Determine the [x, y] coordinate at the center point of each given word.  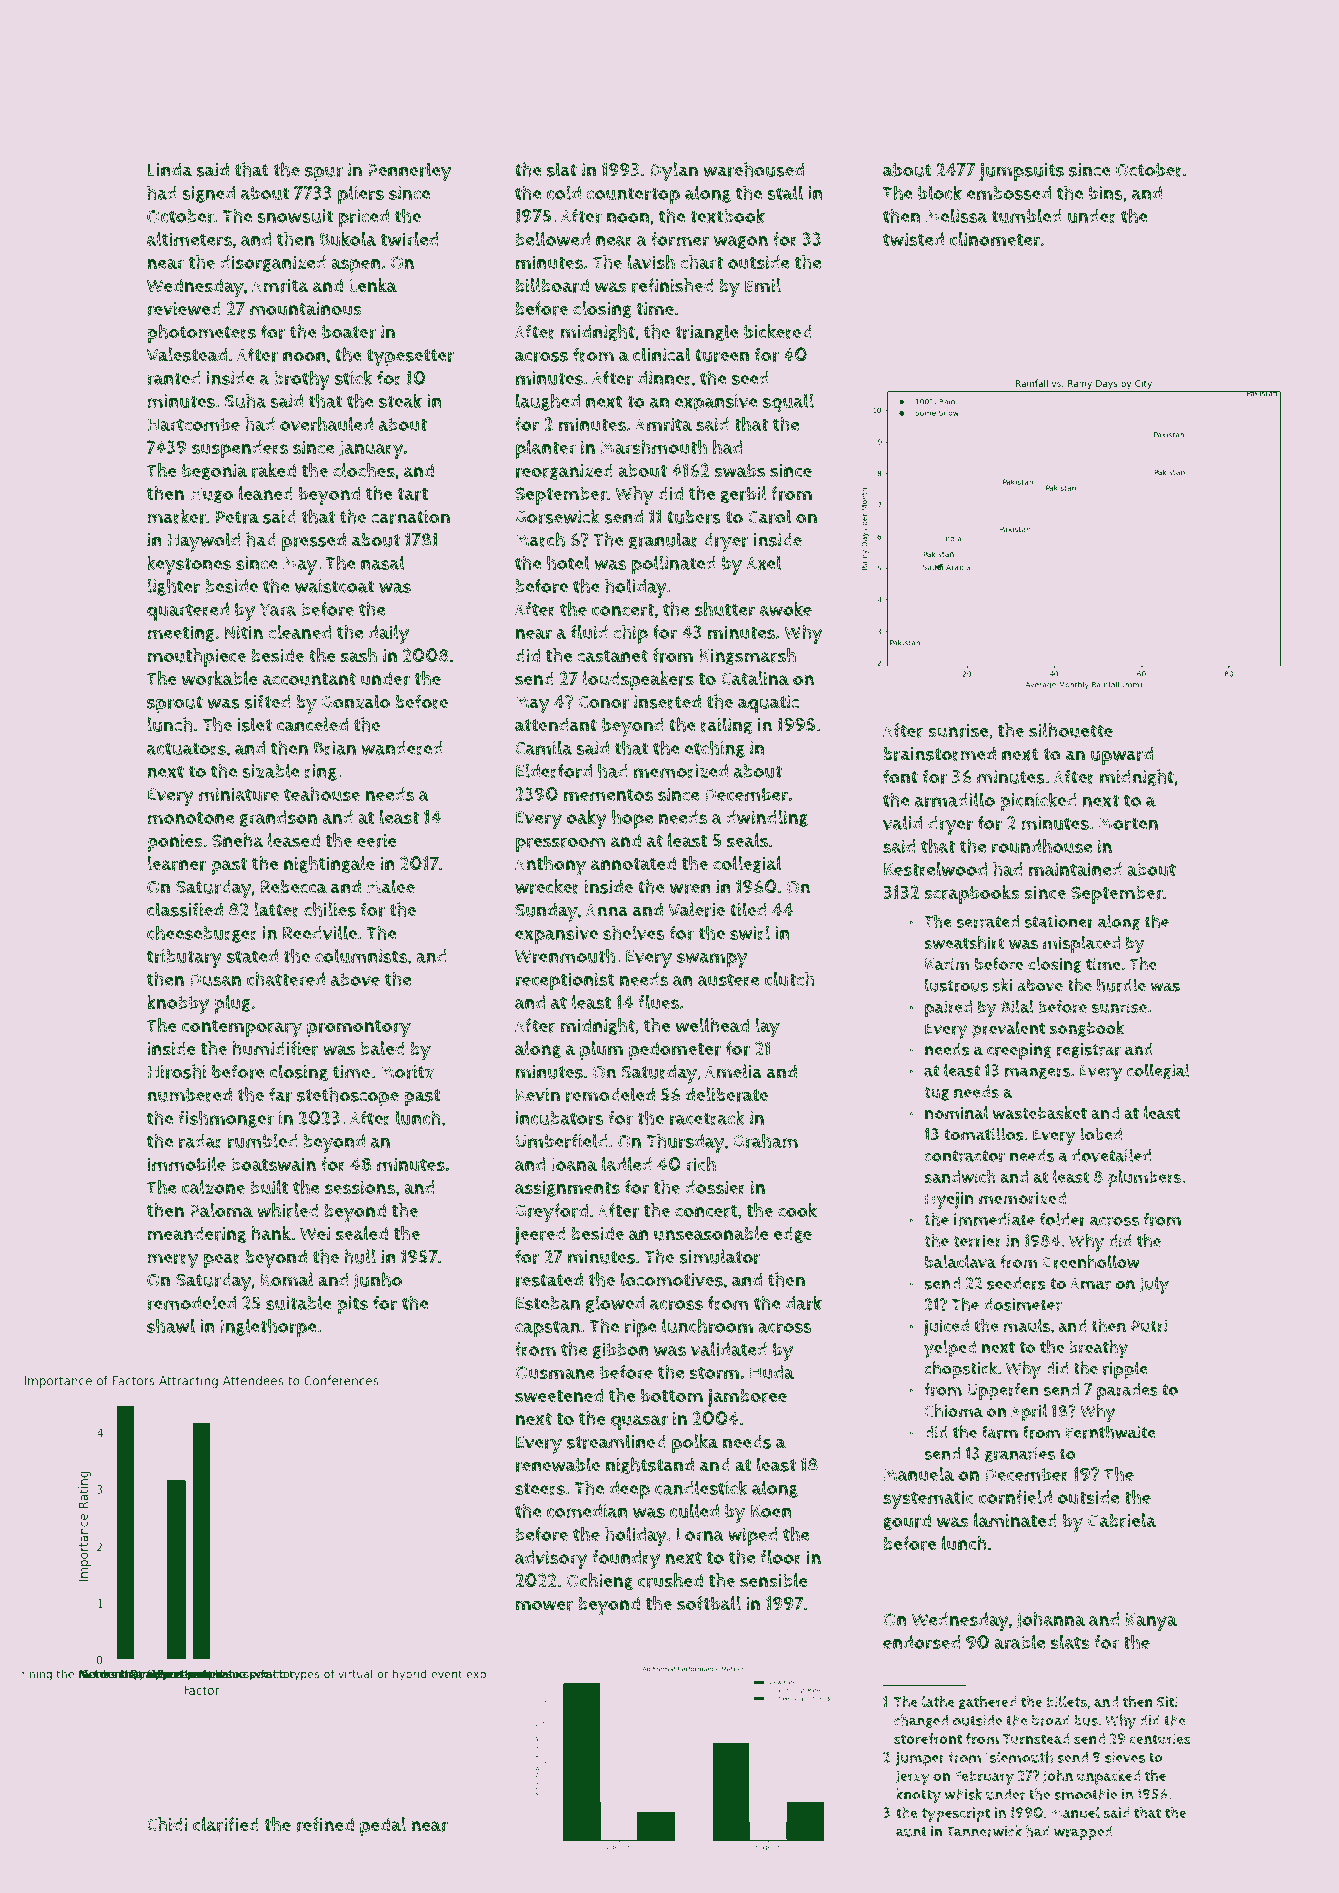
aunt [911, 1832]
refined [325, 1824]
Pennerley [410, 172]
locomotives [672, 1279]
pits [352, 1305]
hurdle [1121, 985]
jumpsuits [1021, 172]
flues [658, 1002]
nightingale [329, 864]
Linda [169, 170]
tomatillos [984, 1134]
